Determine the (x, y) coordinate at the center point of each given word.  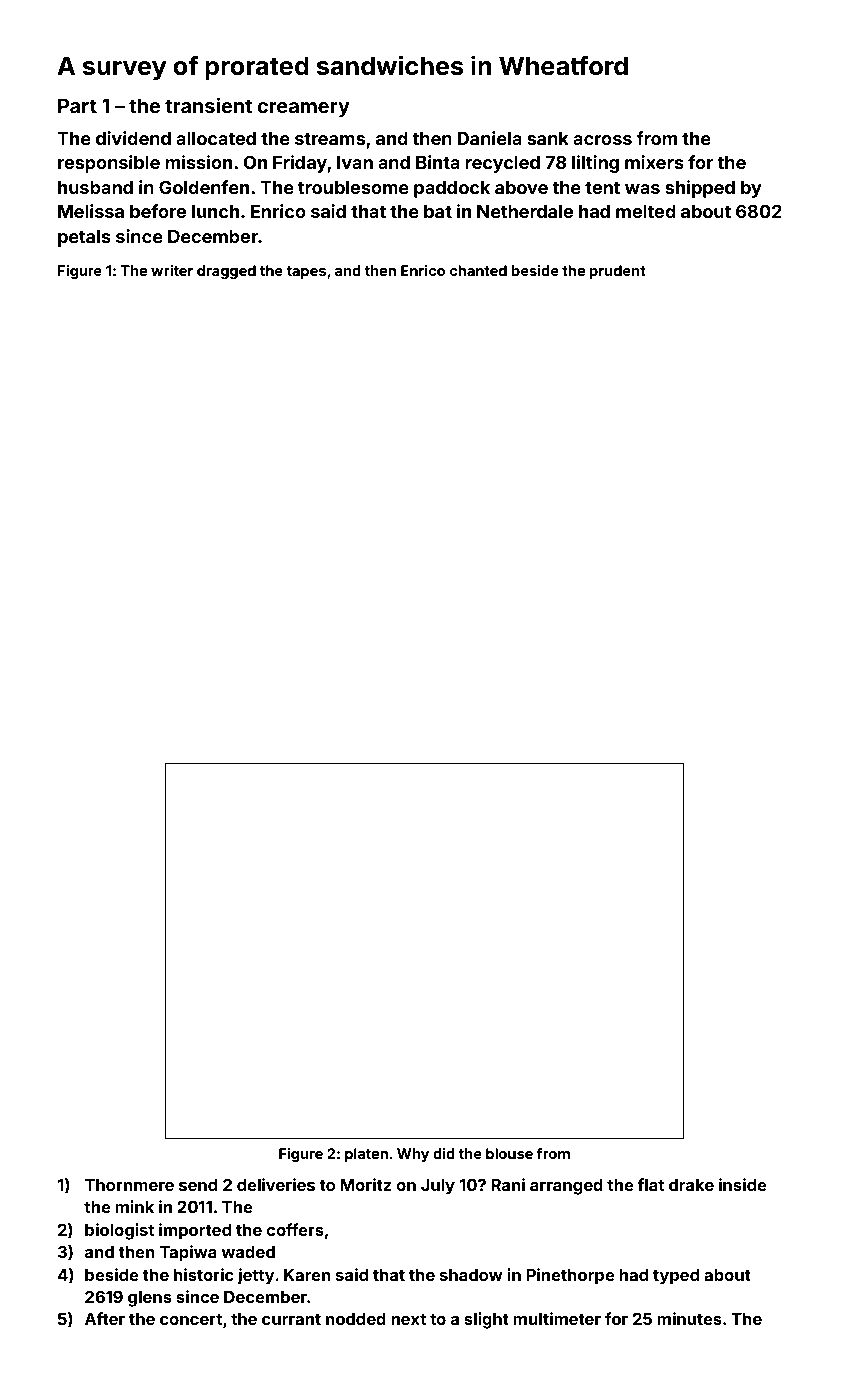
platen (366, 1155)
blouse (509, 1153)
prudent (618, 272)
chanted (478, 270)
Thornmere (129, 1185)
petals (84, 238)
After (105, 1318)
